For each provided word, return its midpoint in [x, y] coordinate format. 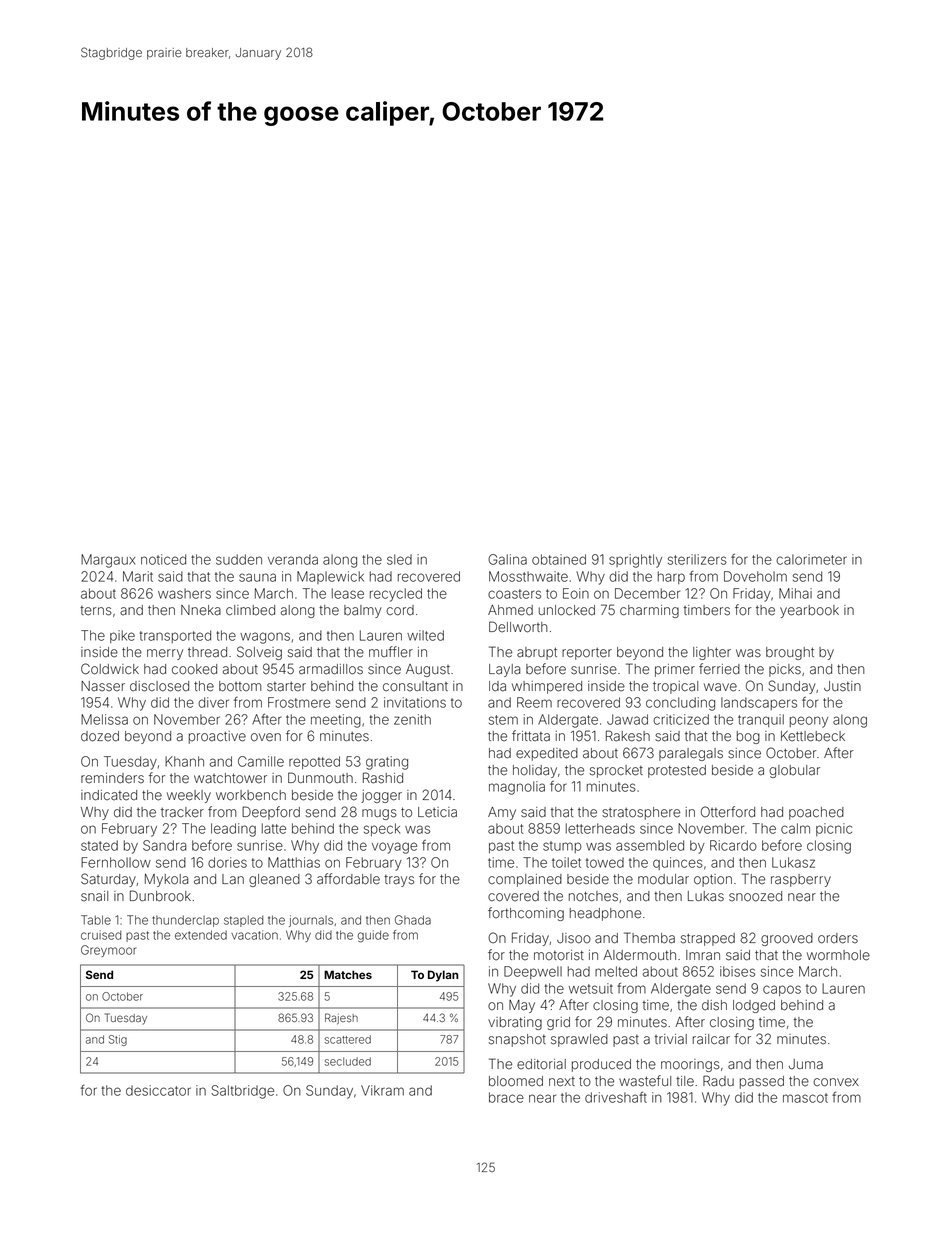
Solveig [259, 653]
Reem [534, 702]
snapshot [517, 1040]
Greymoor [109, 951]
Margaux [108, 561]
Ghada [413, 920]
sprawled [579, 1040]
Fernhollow [116, 862]
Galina [507, 559]
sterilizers [697, 559]
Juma [806, 1064]
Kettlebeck [813, 736]
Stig [118, 1040]
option [713, 880]
